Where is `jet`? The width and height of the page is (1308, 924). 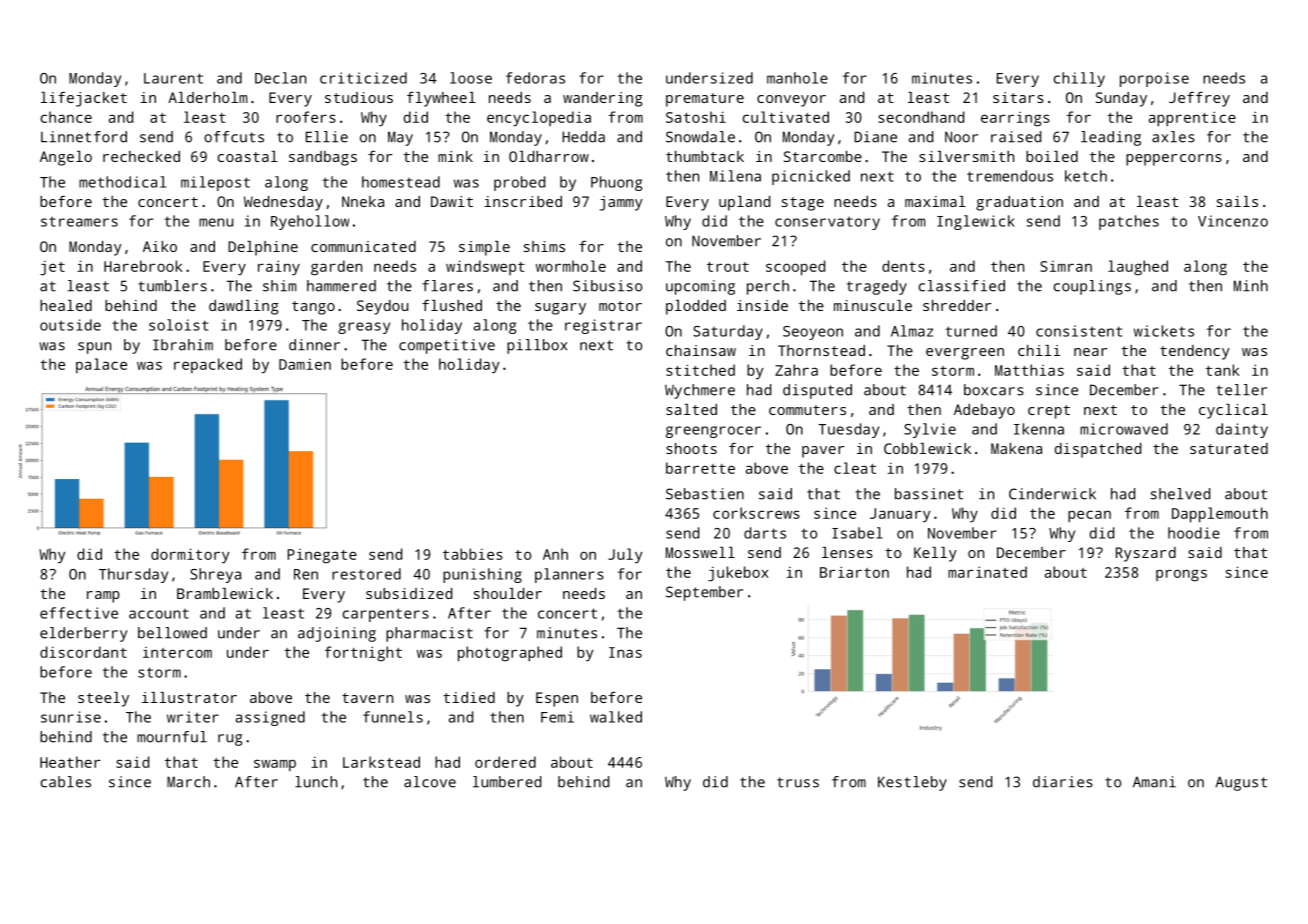 jet is located at coordinates (52, 268).
